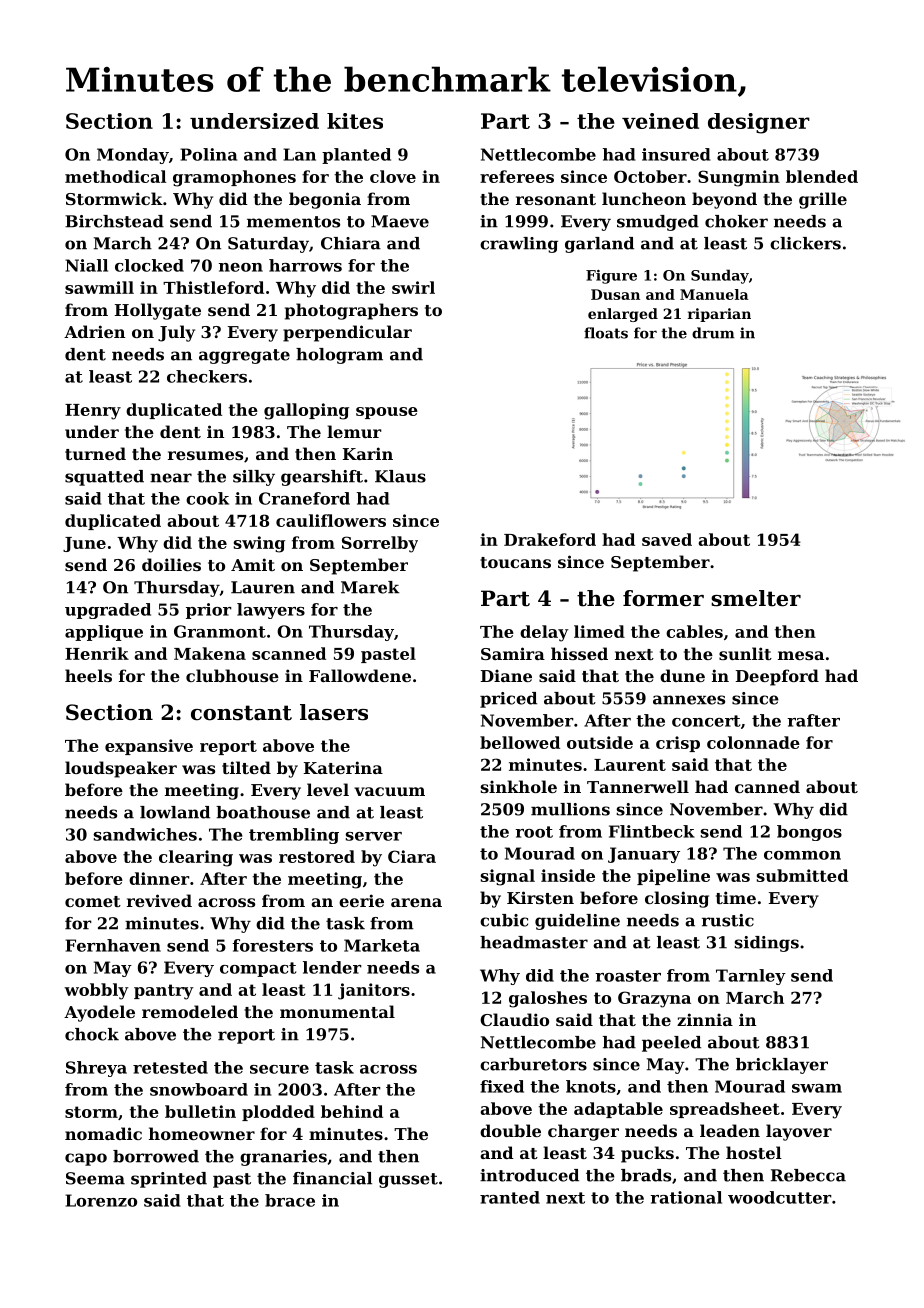  Describe the element at coordinates (577, 922) in the image. I see `guideline` at that location.
